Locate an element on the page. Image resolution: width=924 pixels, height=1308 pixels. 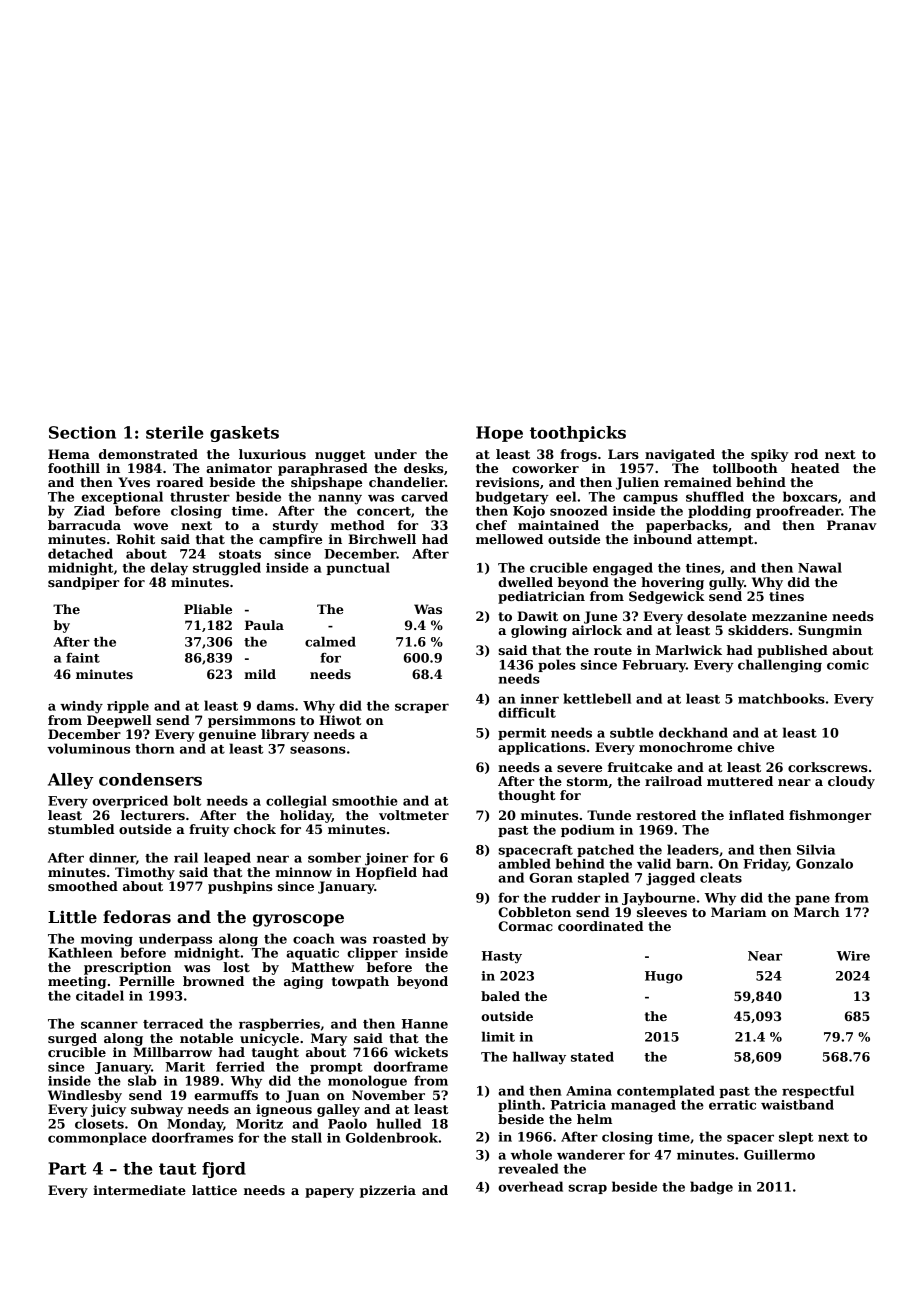
Hugo is located at coordinates (664, 977).
